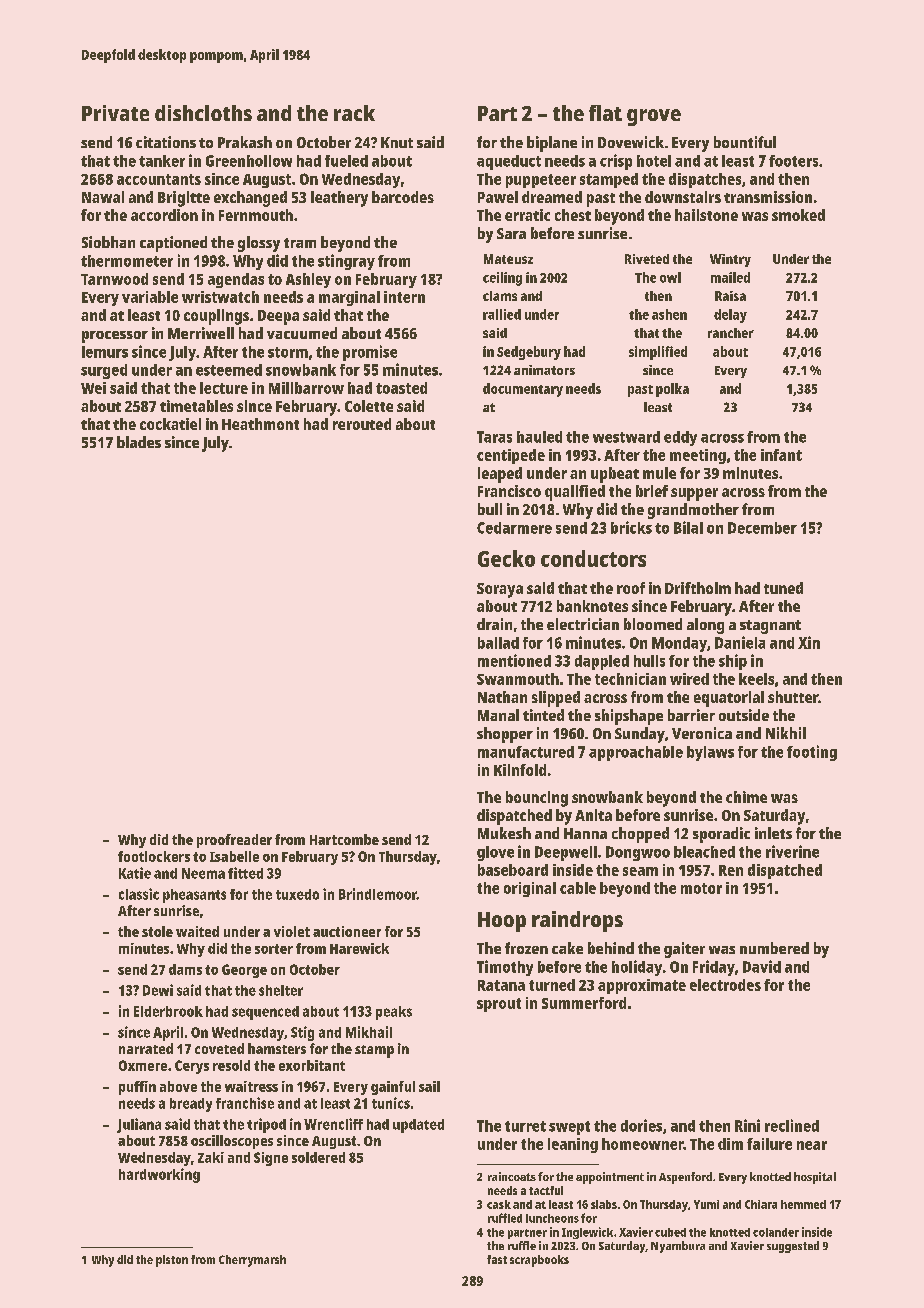 The height and width of the image is (1308, 924). Describe the element at coordinates (605, 113) in the image. I see `flat` at that location.
